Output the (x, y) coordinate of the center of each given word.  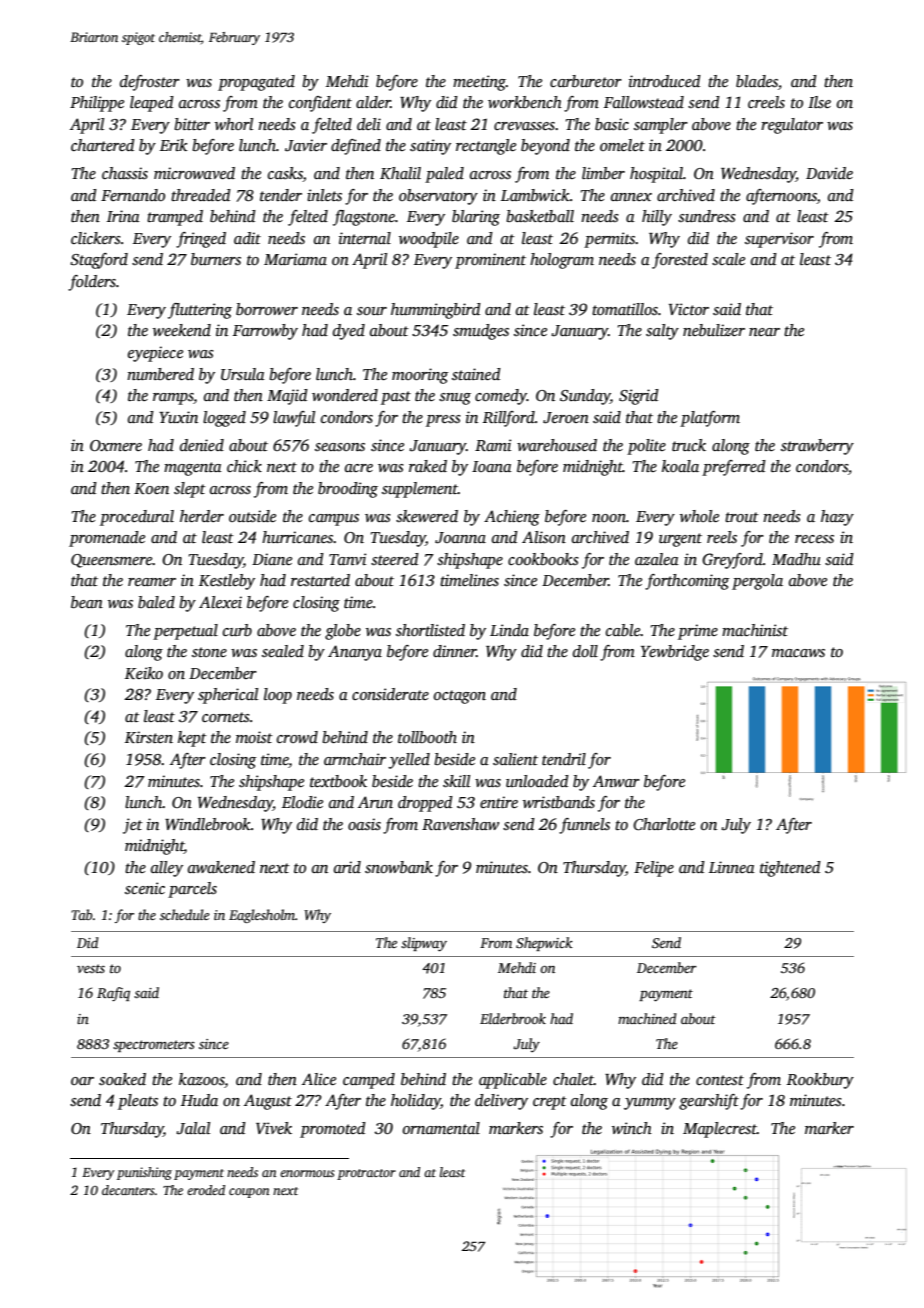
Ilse (819, 102)
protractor (366, 1174)
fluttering (200, 311)
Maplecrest (720, 1130)
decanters (128, 1190)
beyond (545, 147)
